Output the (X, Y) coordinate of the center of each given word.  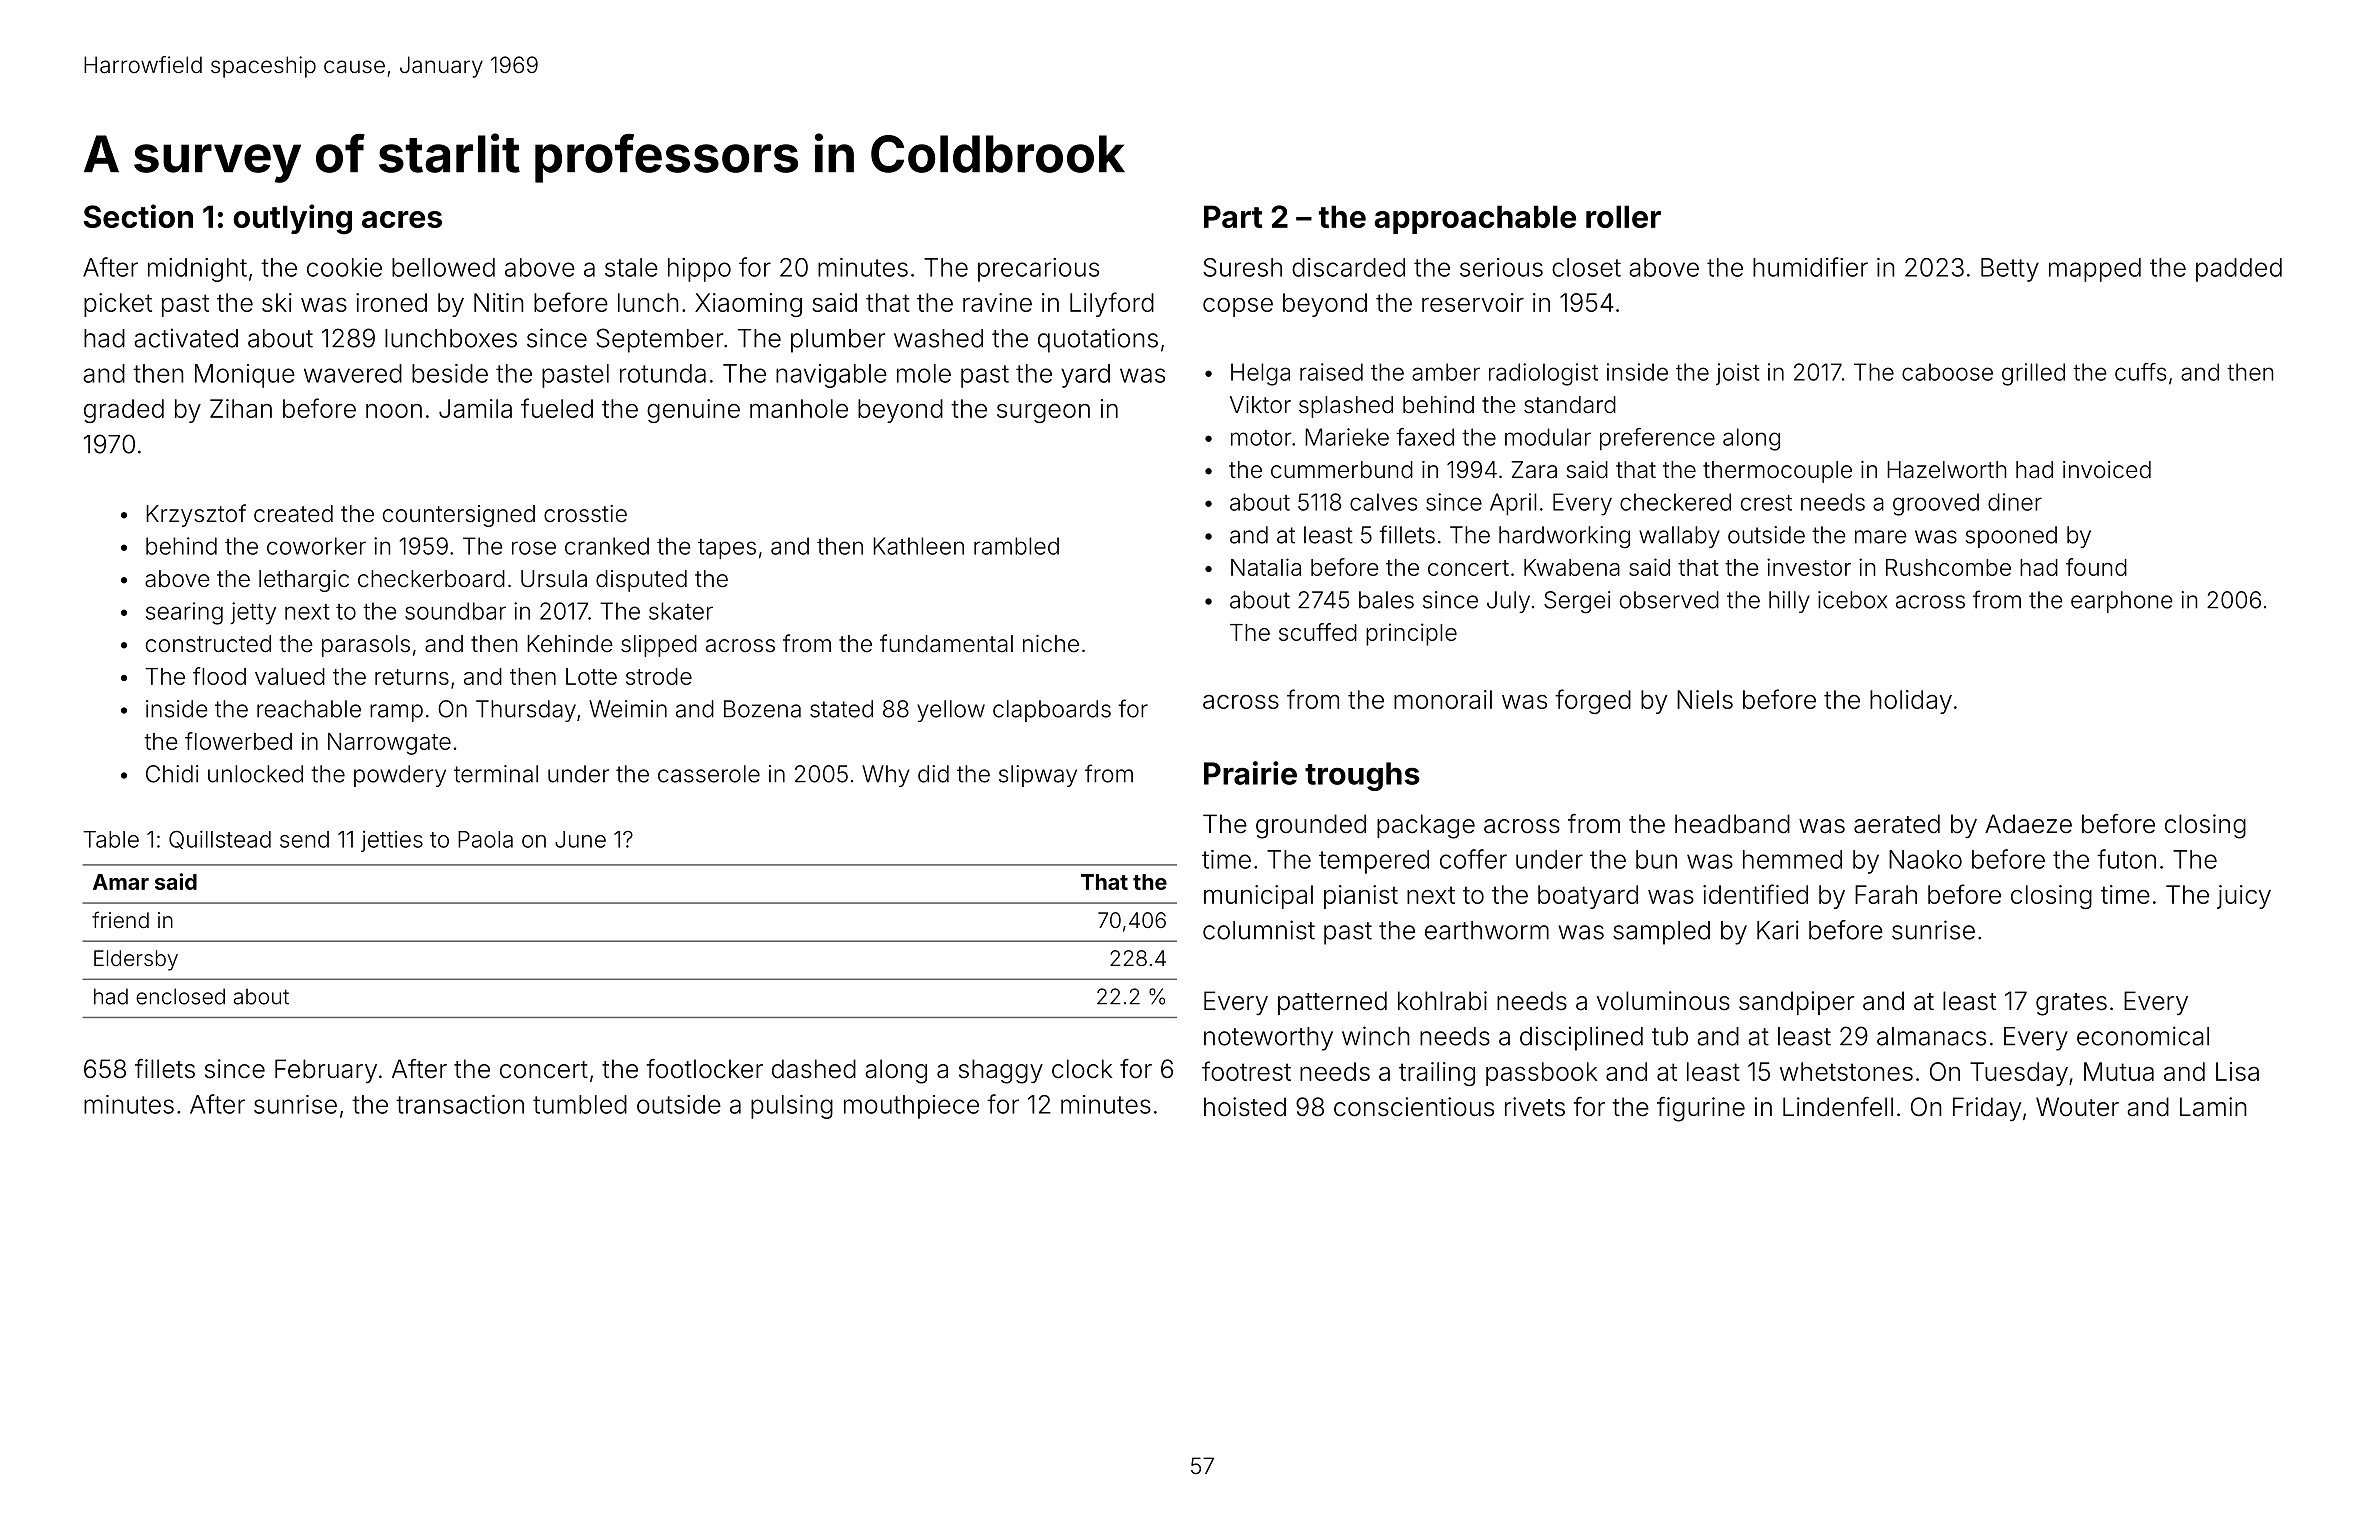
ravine (997, 302)
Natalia (1266, 567)
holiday (1911, 702)
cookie (344, 267)
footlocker (705, 1069)
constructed (208, 644)
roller (1623, 216)
